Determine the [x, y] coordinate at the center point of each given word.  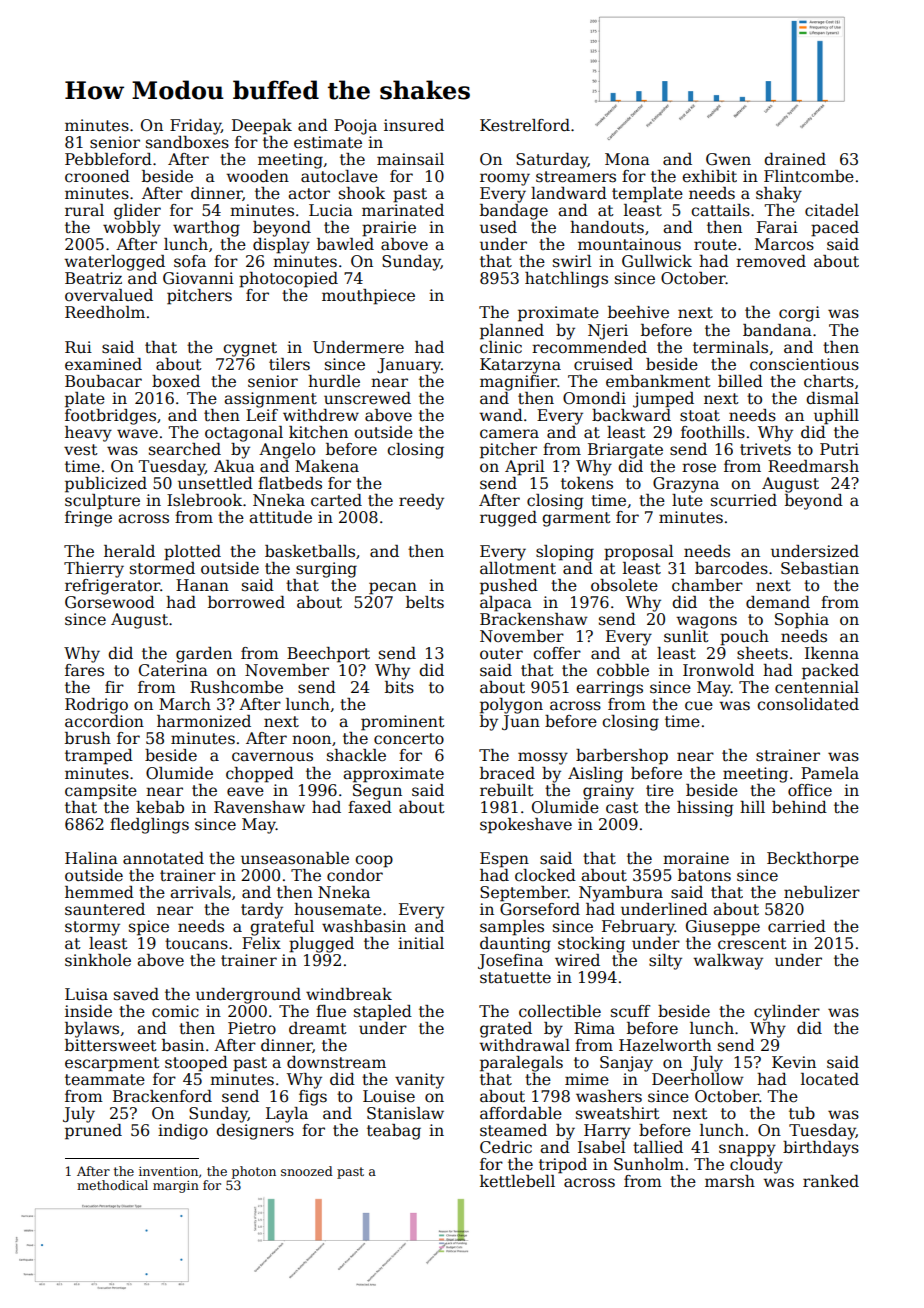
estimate [328, 142]
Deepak [262, 127]
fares [84, 670]
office [810, 790]
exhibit [709, 176]
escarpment [112, 1064]
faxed [370, 807]
